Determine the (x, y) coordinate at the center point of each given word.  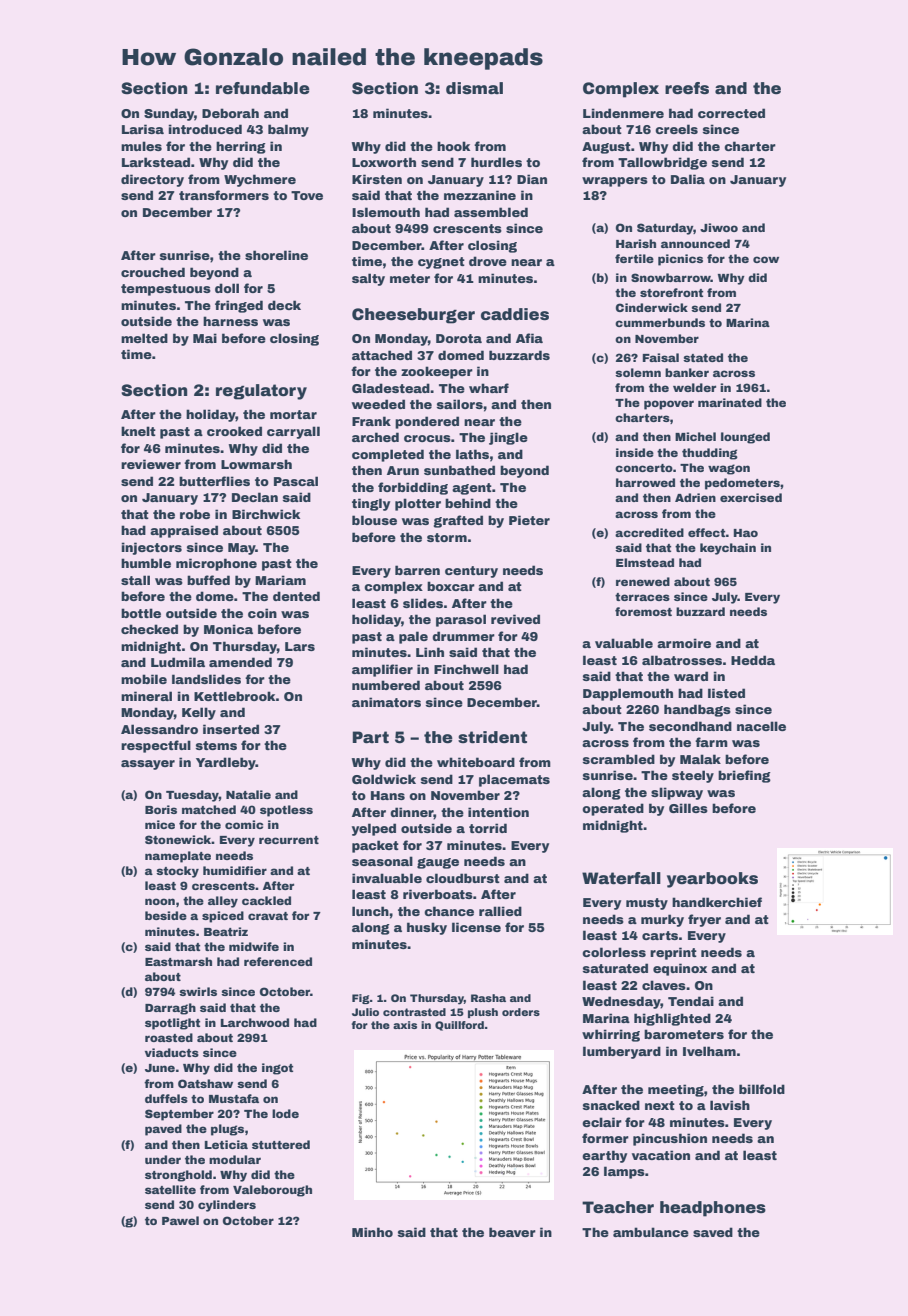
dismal (474, 88)
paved (163, 1130)
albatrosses (682, 660)
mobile (144, 679)
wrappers (615, 182)
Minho (372, 1232)
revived (515, 619)
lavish (730, 1105)
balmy (288, 130)
